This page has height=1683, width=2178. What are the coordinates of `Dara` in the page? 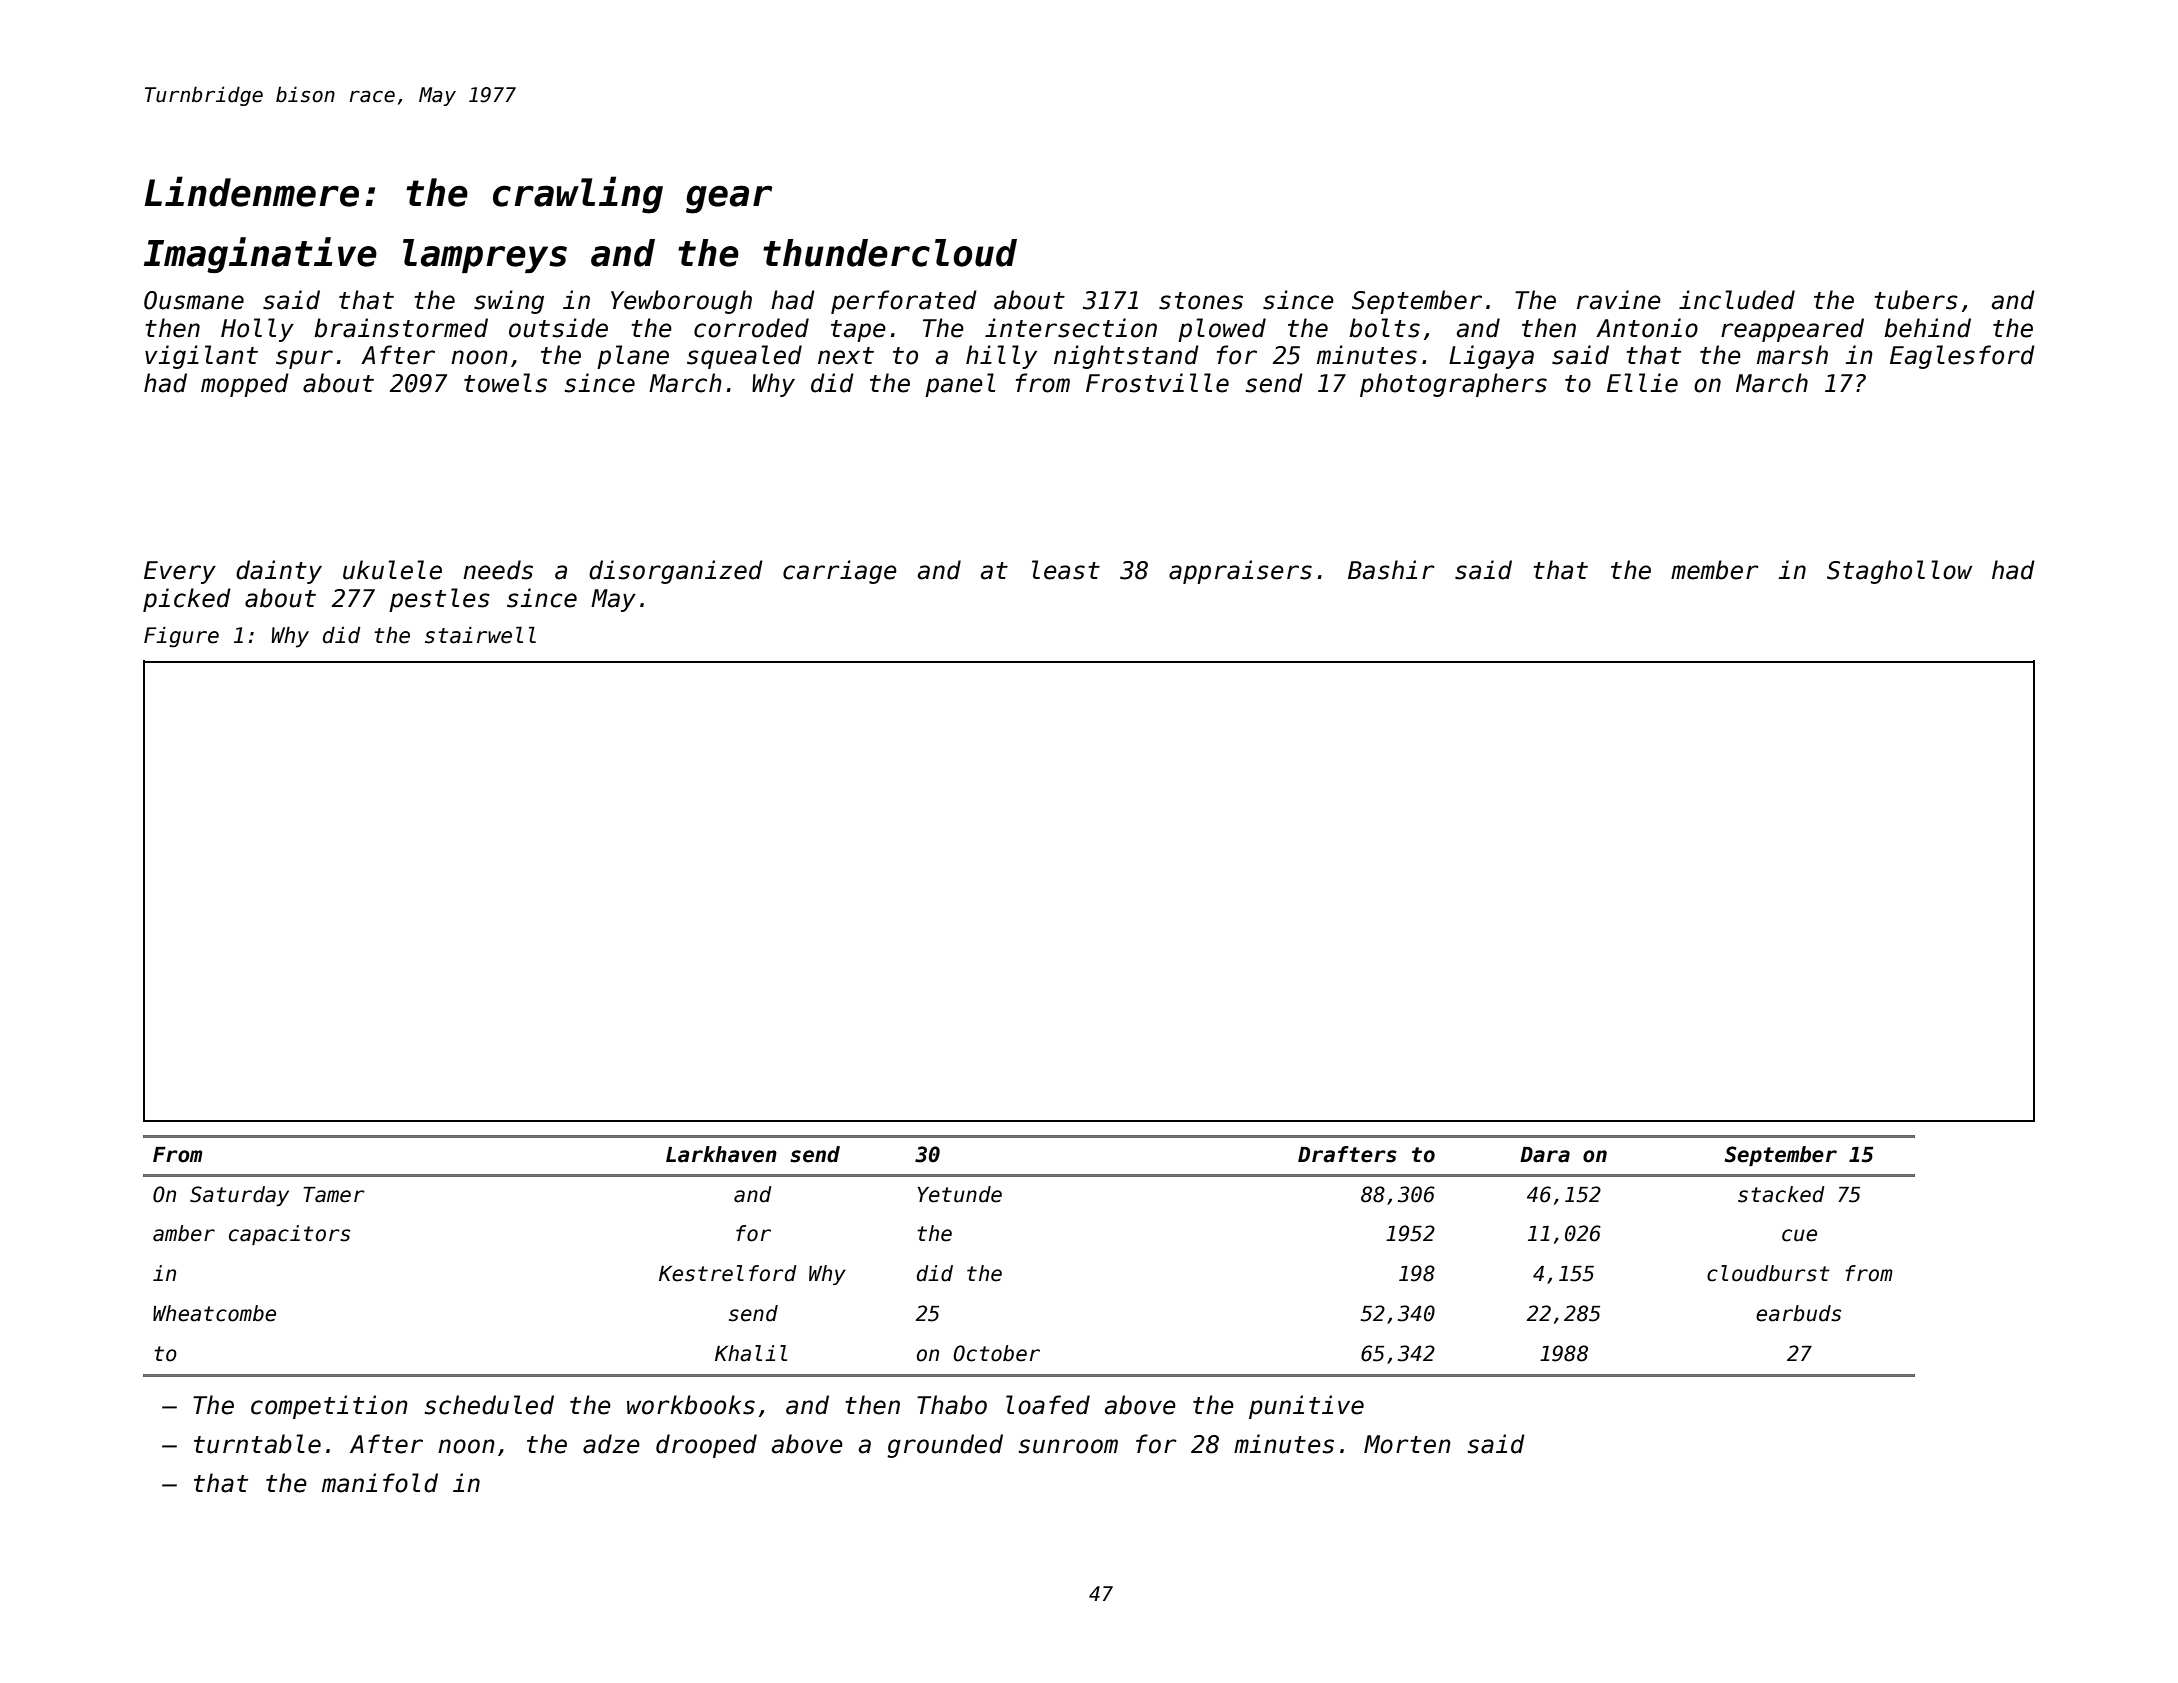 It's located at (1545, 1155).
